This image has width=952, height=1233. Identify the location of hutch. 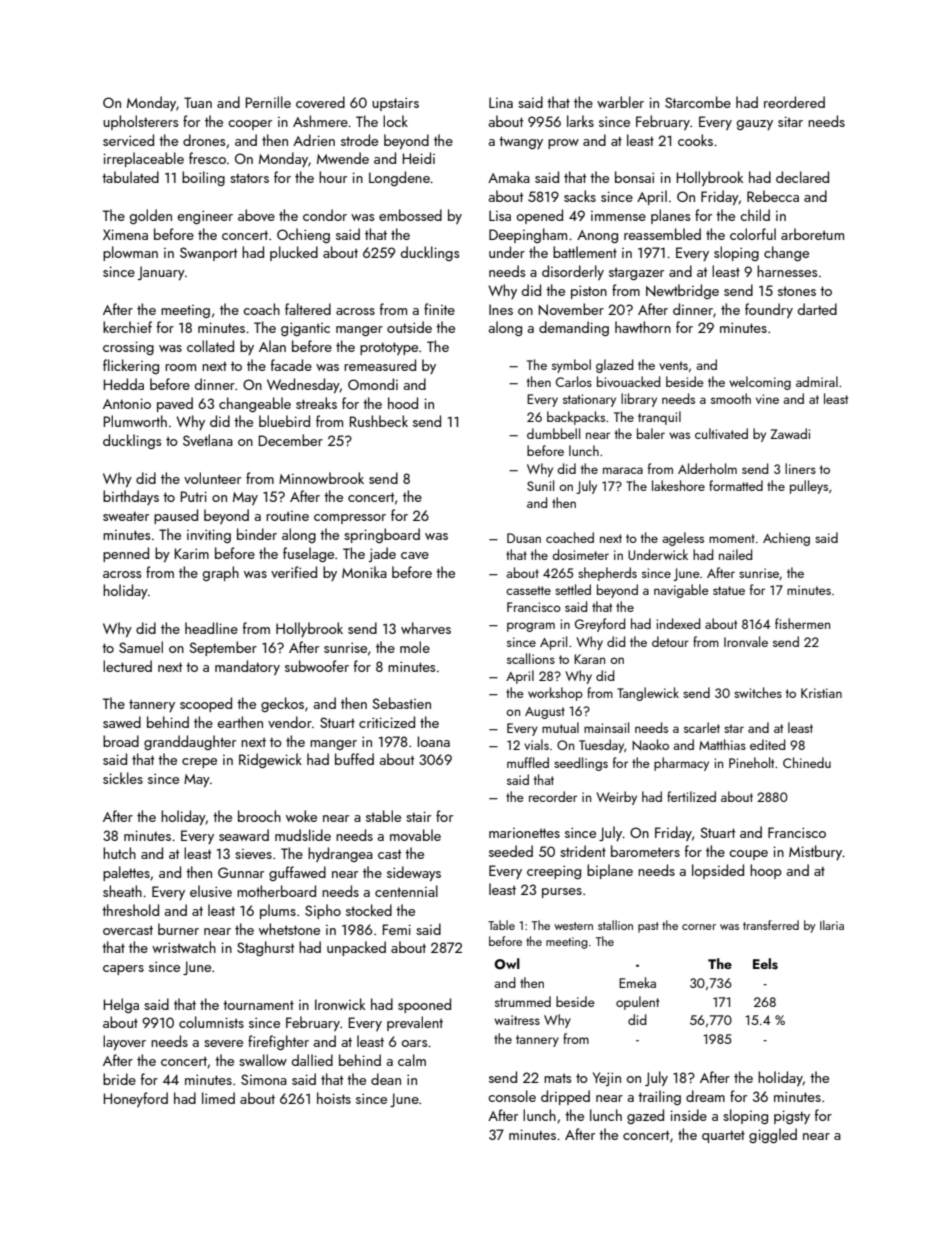
(119, 853).
